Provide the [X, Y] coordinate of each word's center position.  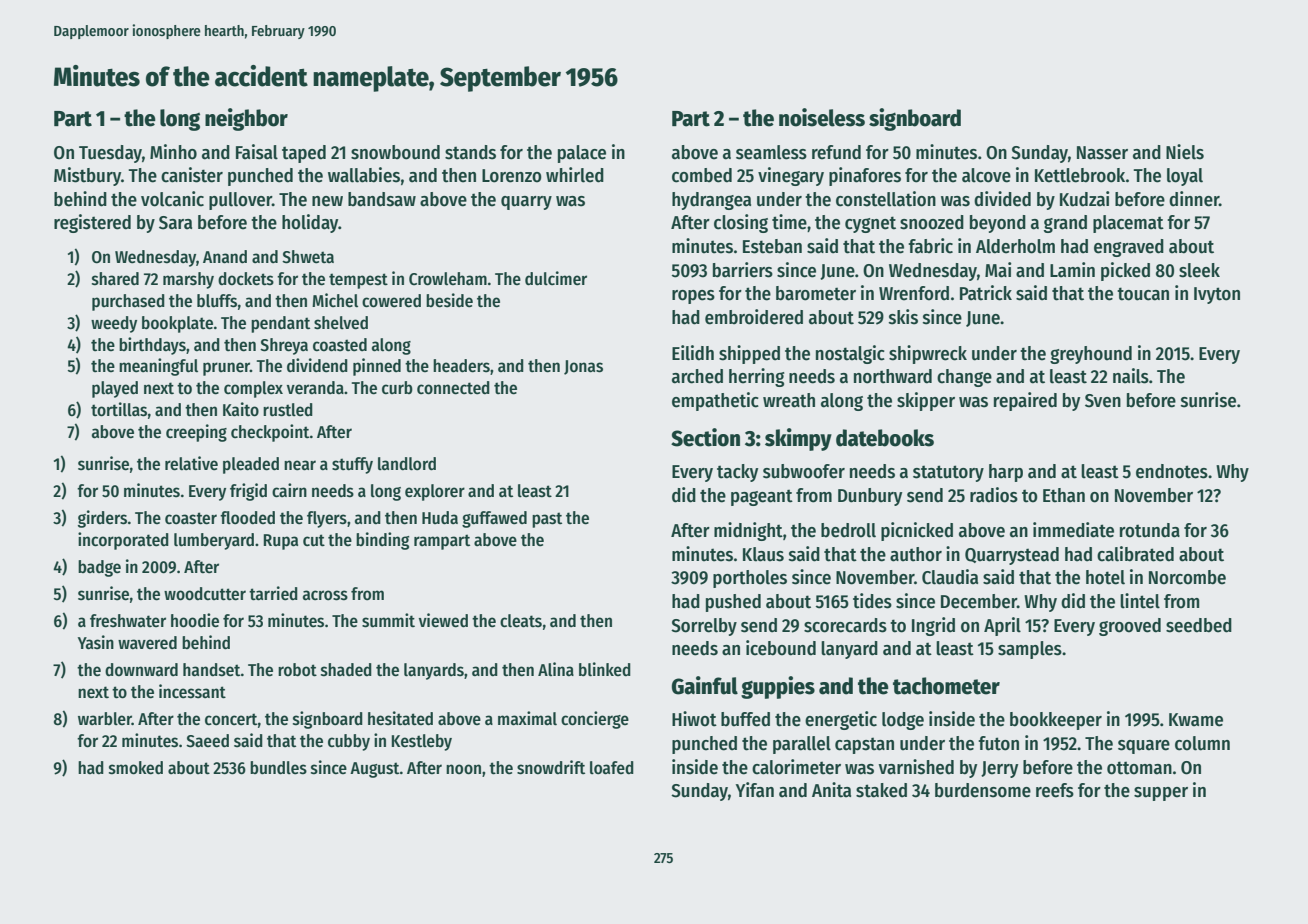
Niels [1185, 152]
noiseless [822, 117]
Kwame [1196, 720]
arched [697, 376]
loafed [612, 768]
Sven [1103, 401]
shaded [346, 670]
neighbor [246, 119]
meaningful [158, 367]
